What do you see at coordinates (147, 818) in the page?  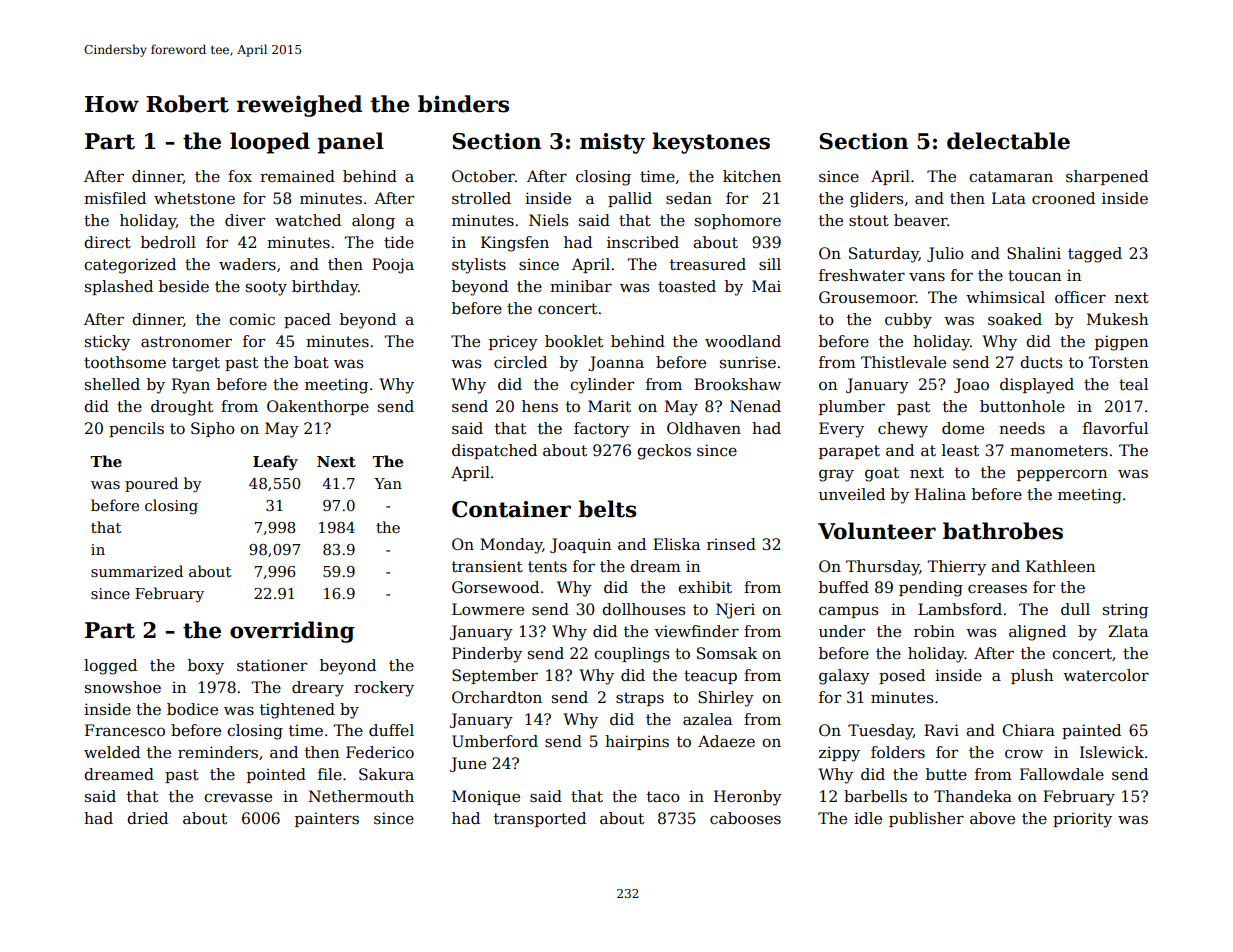 I see `dried` at bounding box center [147, 818].
